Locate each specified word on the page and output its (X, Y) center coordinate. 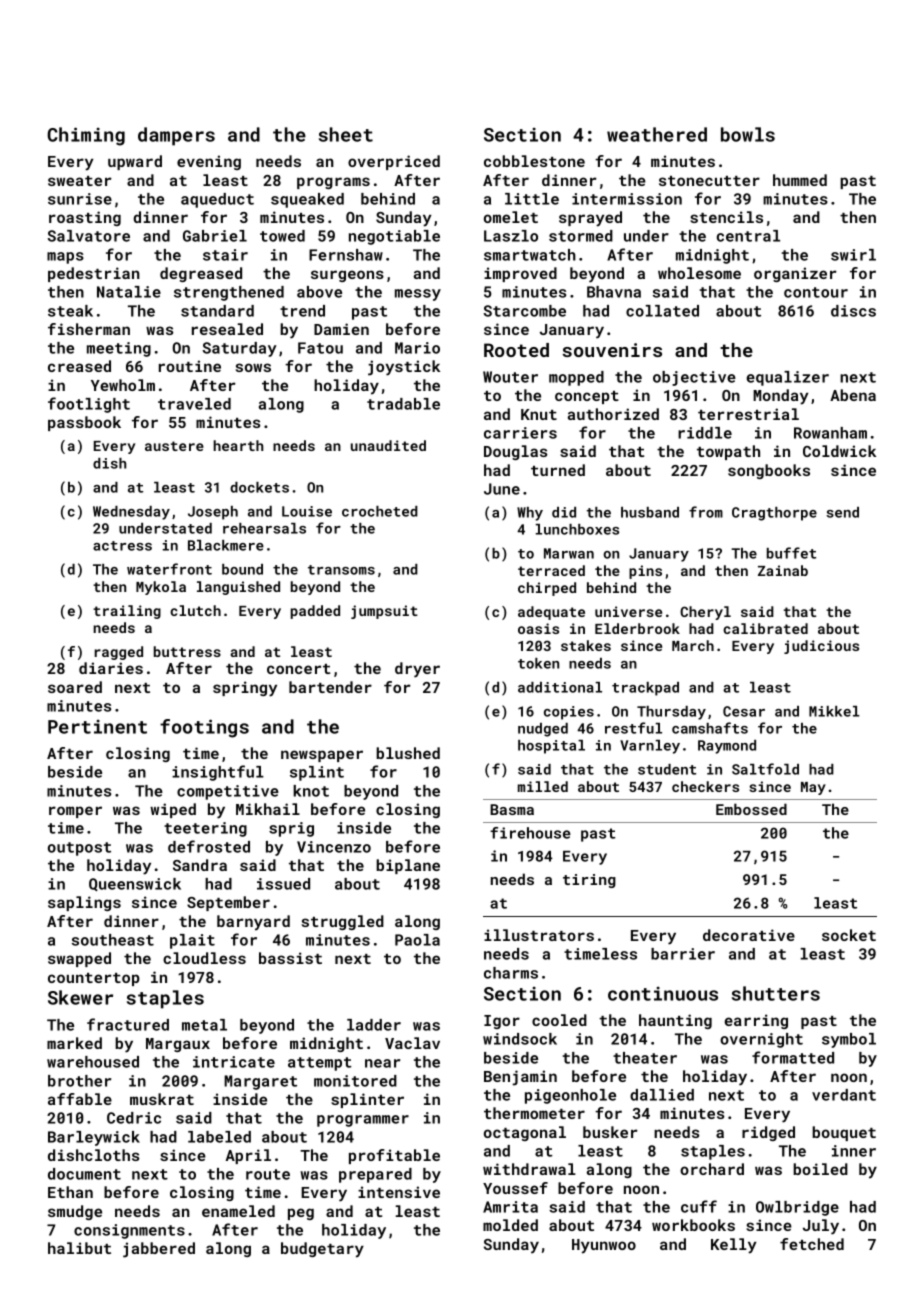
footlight (89, 405)
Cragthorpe (774, 514)
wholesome (699, 273)
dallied (662, 1095)
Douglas (515, 452)
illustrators (539, 935)
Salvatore (88, 236)
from (706, 512)
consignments (129, 1231)
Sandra (200, 865)
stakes (586, 645)
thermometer (534, 1113)
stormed (581, 236)
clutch (195, 610)
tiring (589, 881)
